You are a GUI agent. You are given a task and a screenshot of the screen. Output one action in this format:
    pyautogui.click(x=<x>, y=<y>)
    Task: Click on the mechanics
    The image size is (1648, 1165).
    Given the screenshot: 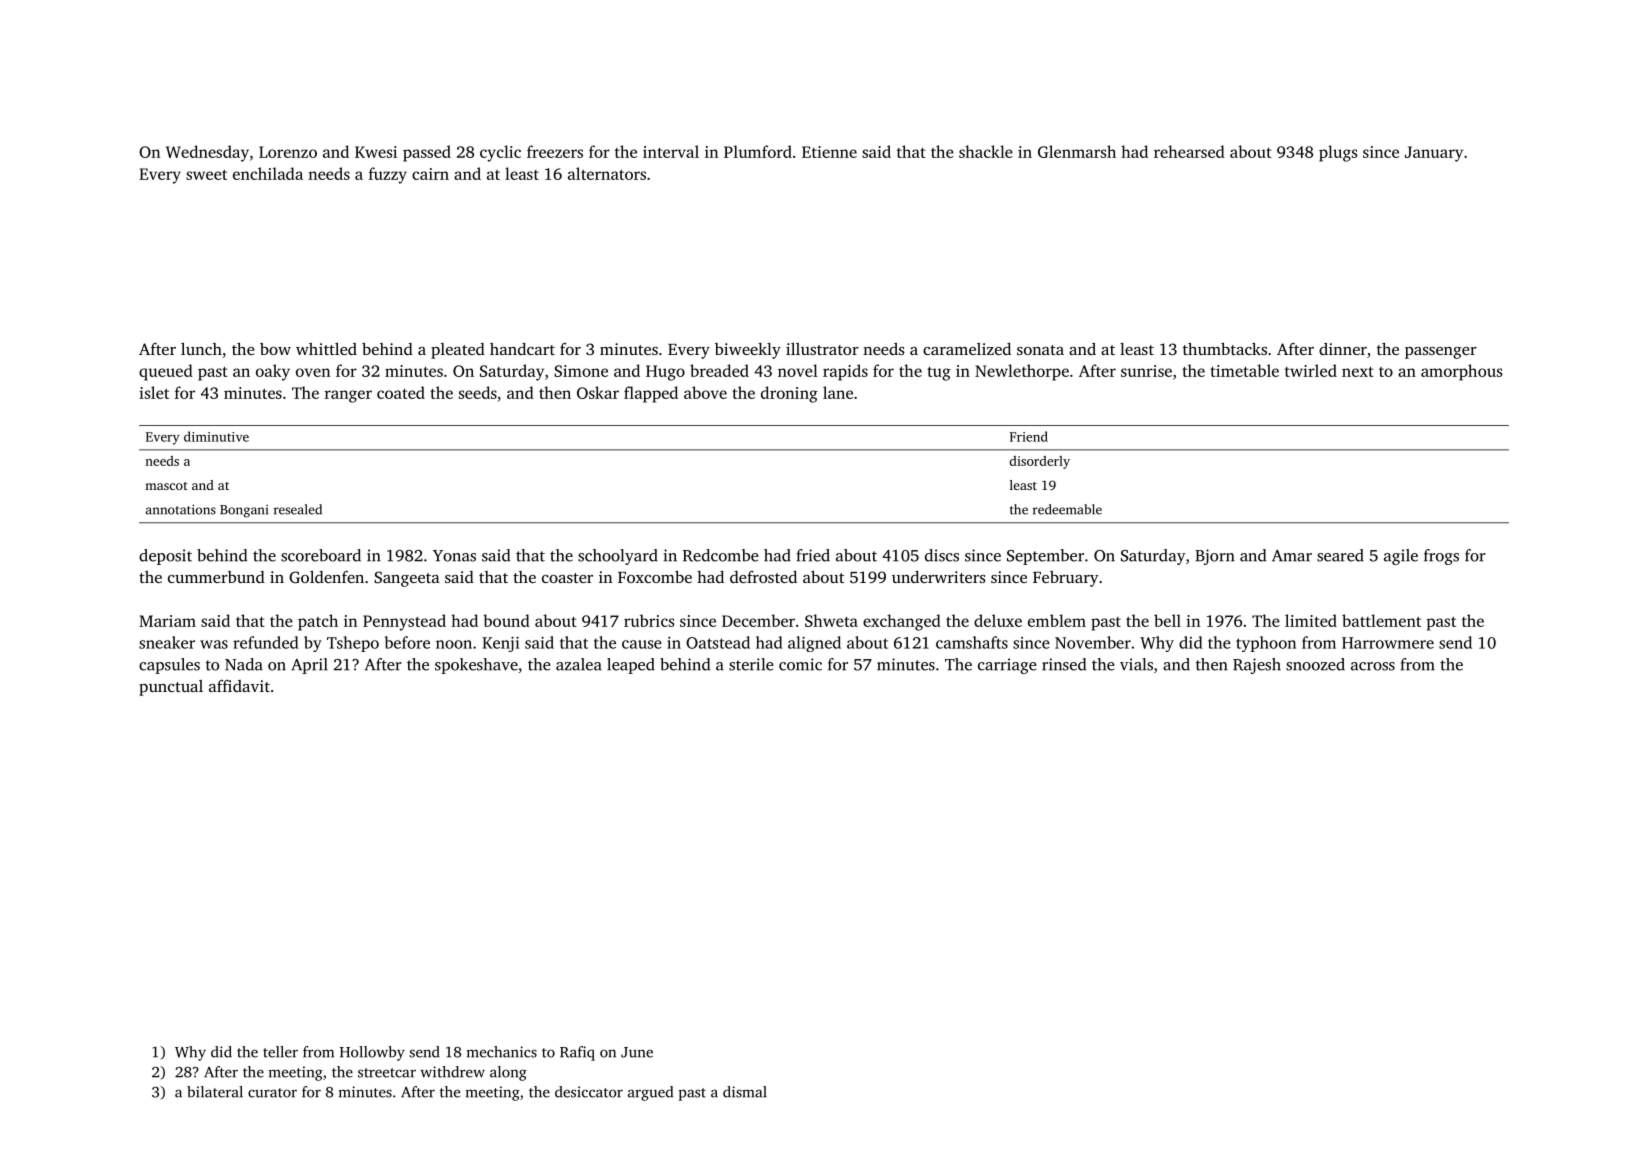 What is the action you would take?
    pyautogui.click(x=502, y=1052)
